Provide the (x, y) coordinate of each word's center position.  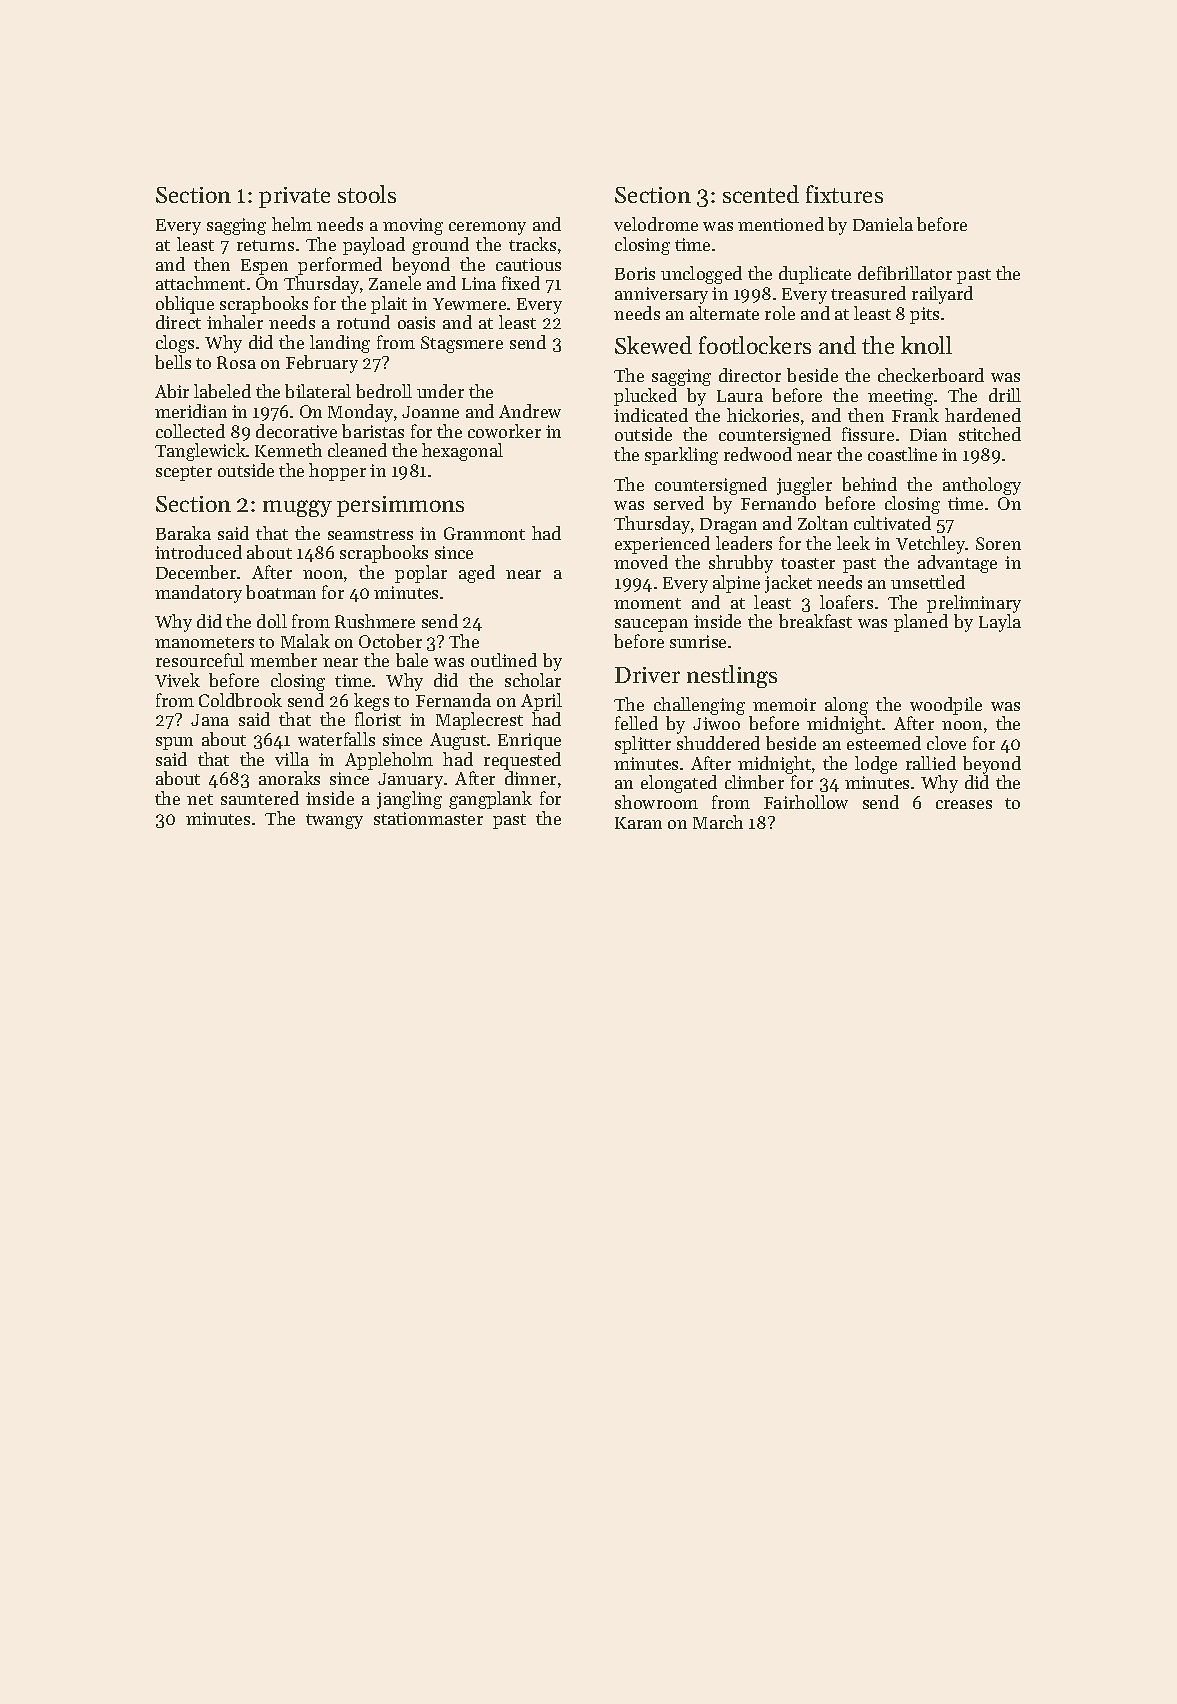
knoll (926, 345)
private (294, 197)
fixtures (844, 194)
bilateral (318, 391)
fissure (868, 434)
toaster (808, 563)
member (283, 660)
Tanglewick (200, 452)
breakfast (815, 621)
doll (272, 621)
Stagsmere (462, 344)
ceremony (487, 228)
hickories (763, 415)
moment (647, 603)
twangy (334, 821)
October (390, 641)
